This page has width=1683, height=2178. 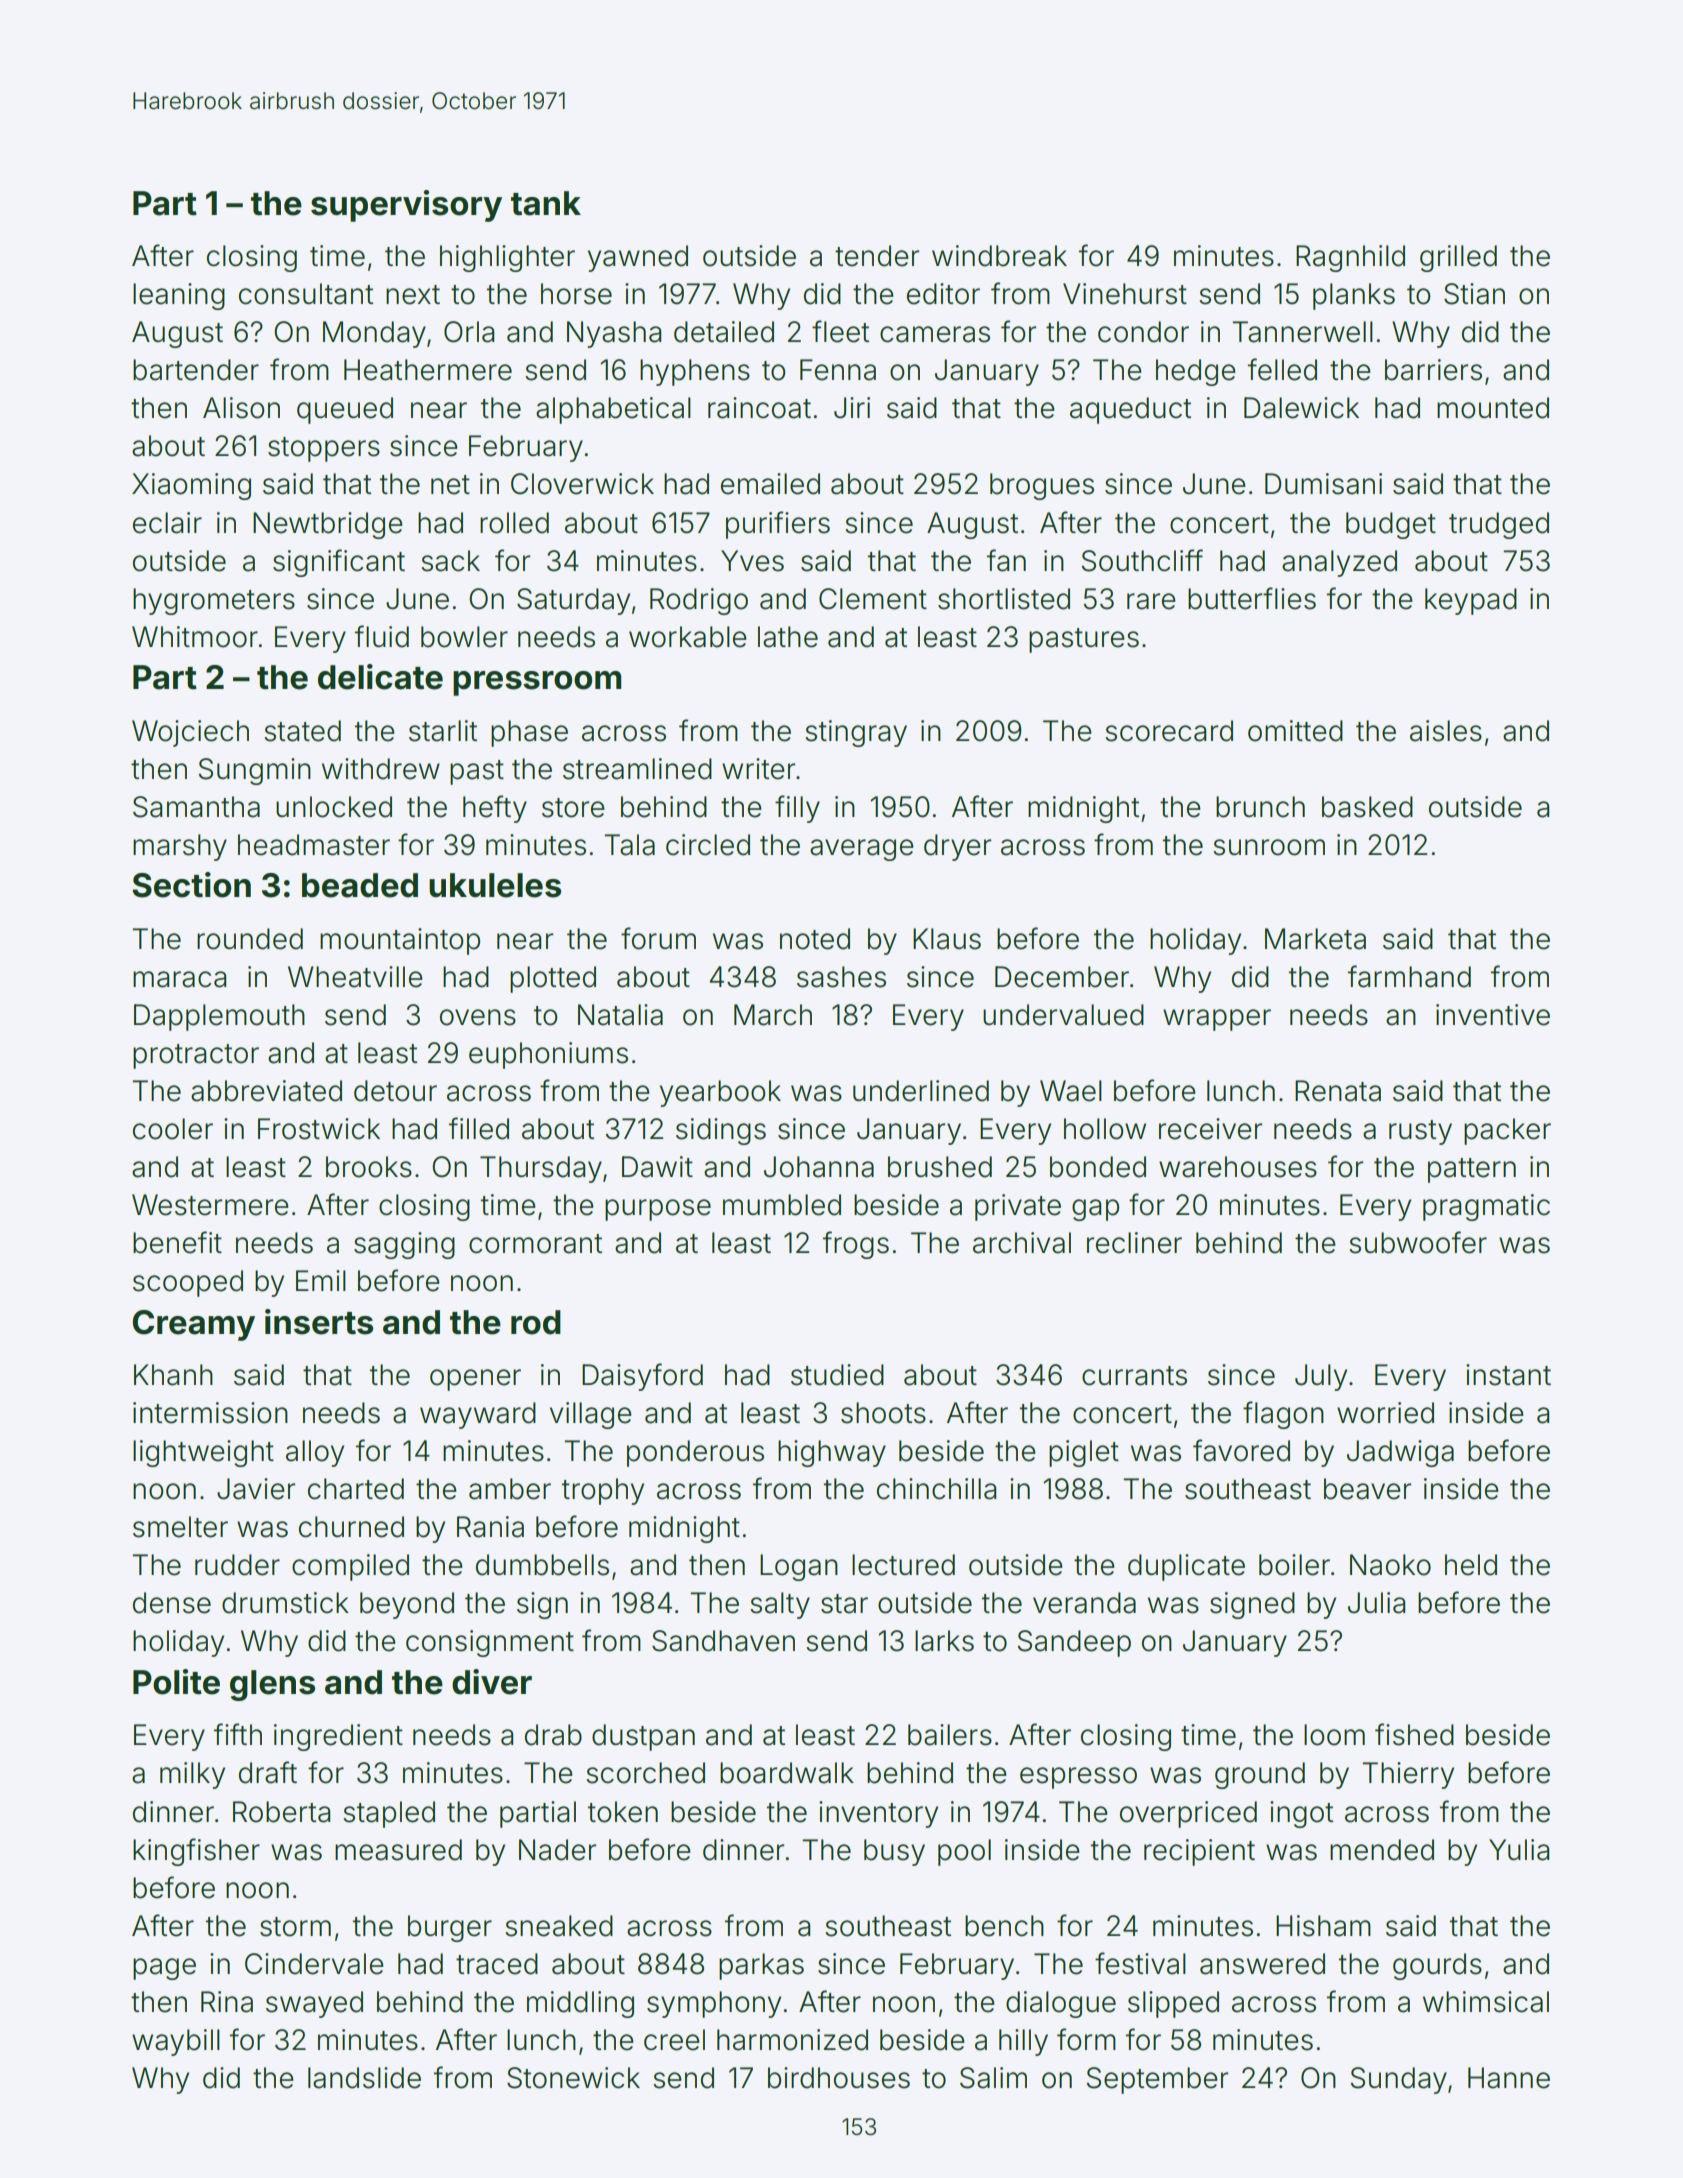 What do you see at coordinates (873, 599) in the page?
I see `Clement` at bounding box center [873, 599].
